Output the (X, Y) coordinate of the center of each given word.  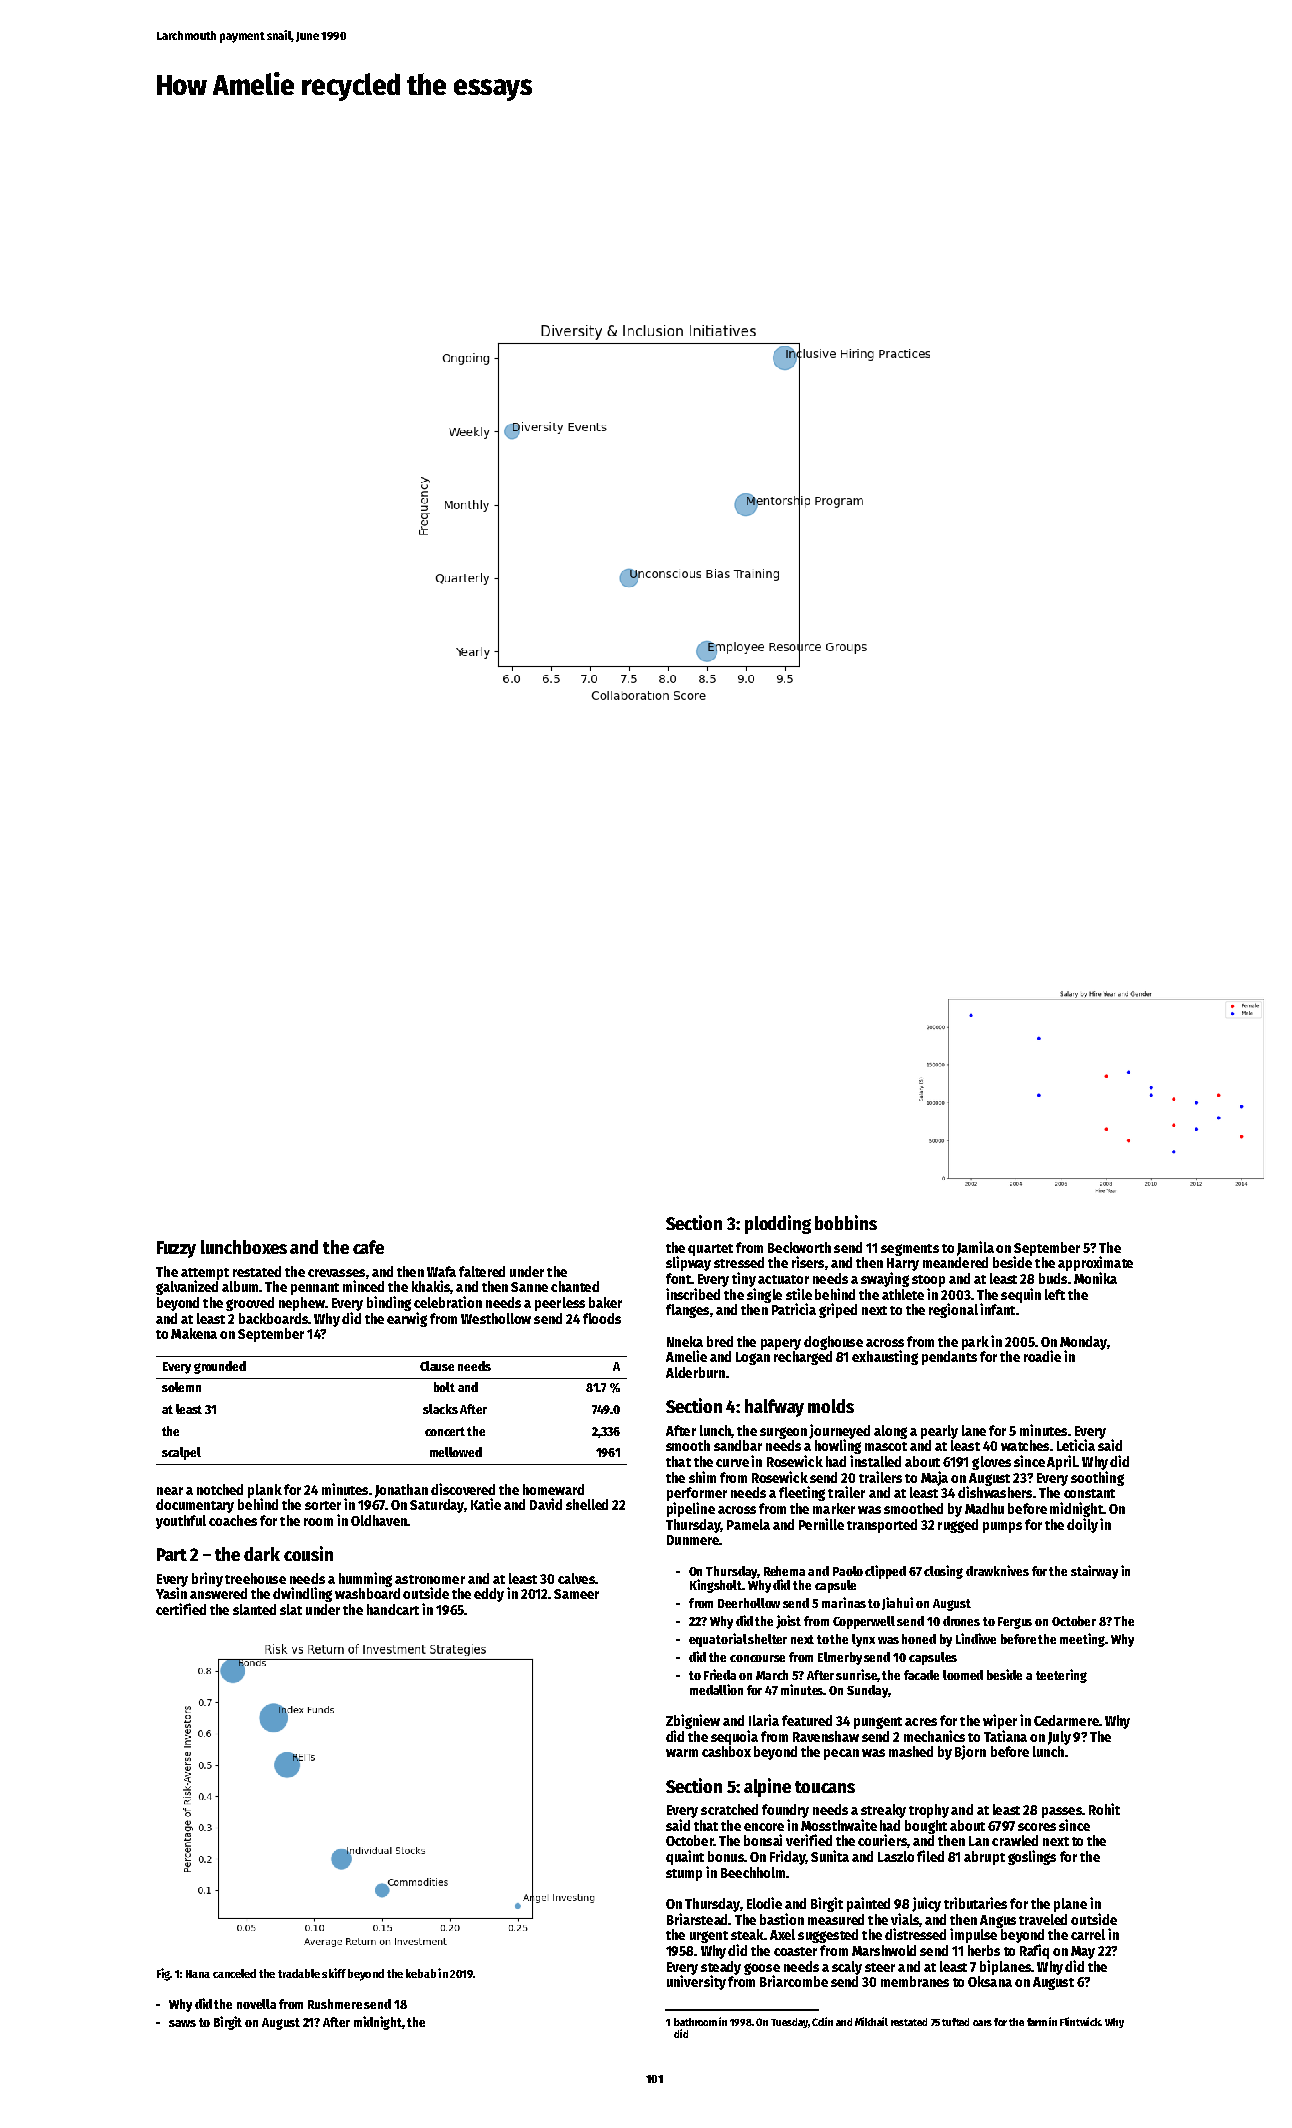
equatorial (718, 1640)
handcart (393, 1609)
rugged (958, 1526)
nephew (302, 1304)
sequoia (734, 1737)
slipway (688, 1263)
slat (291, 1609)
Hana (198, 1974)
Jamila (975, 1248)
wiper (1000, 1721)
